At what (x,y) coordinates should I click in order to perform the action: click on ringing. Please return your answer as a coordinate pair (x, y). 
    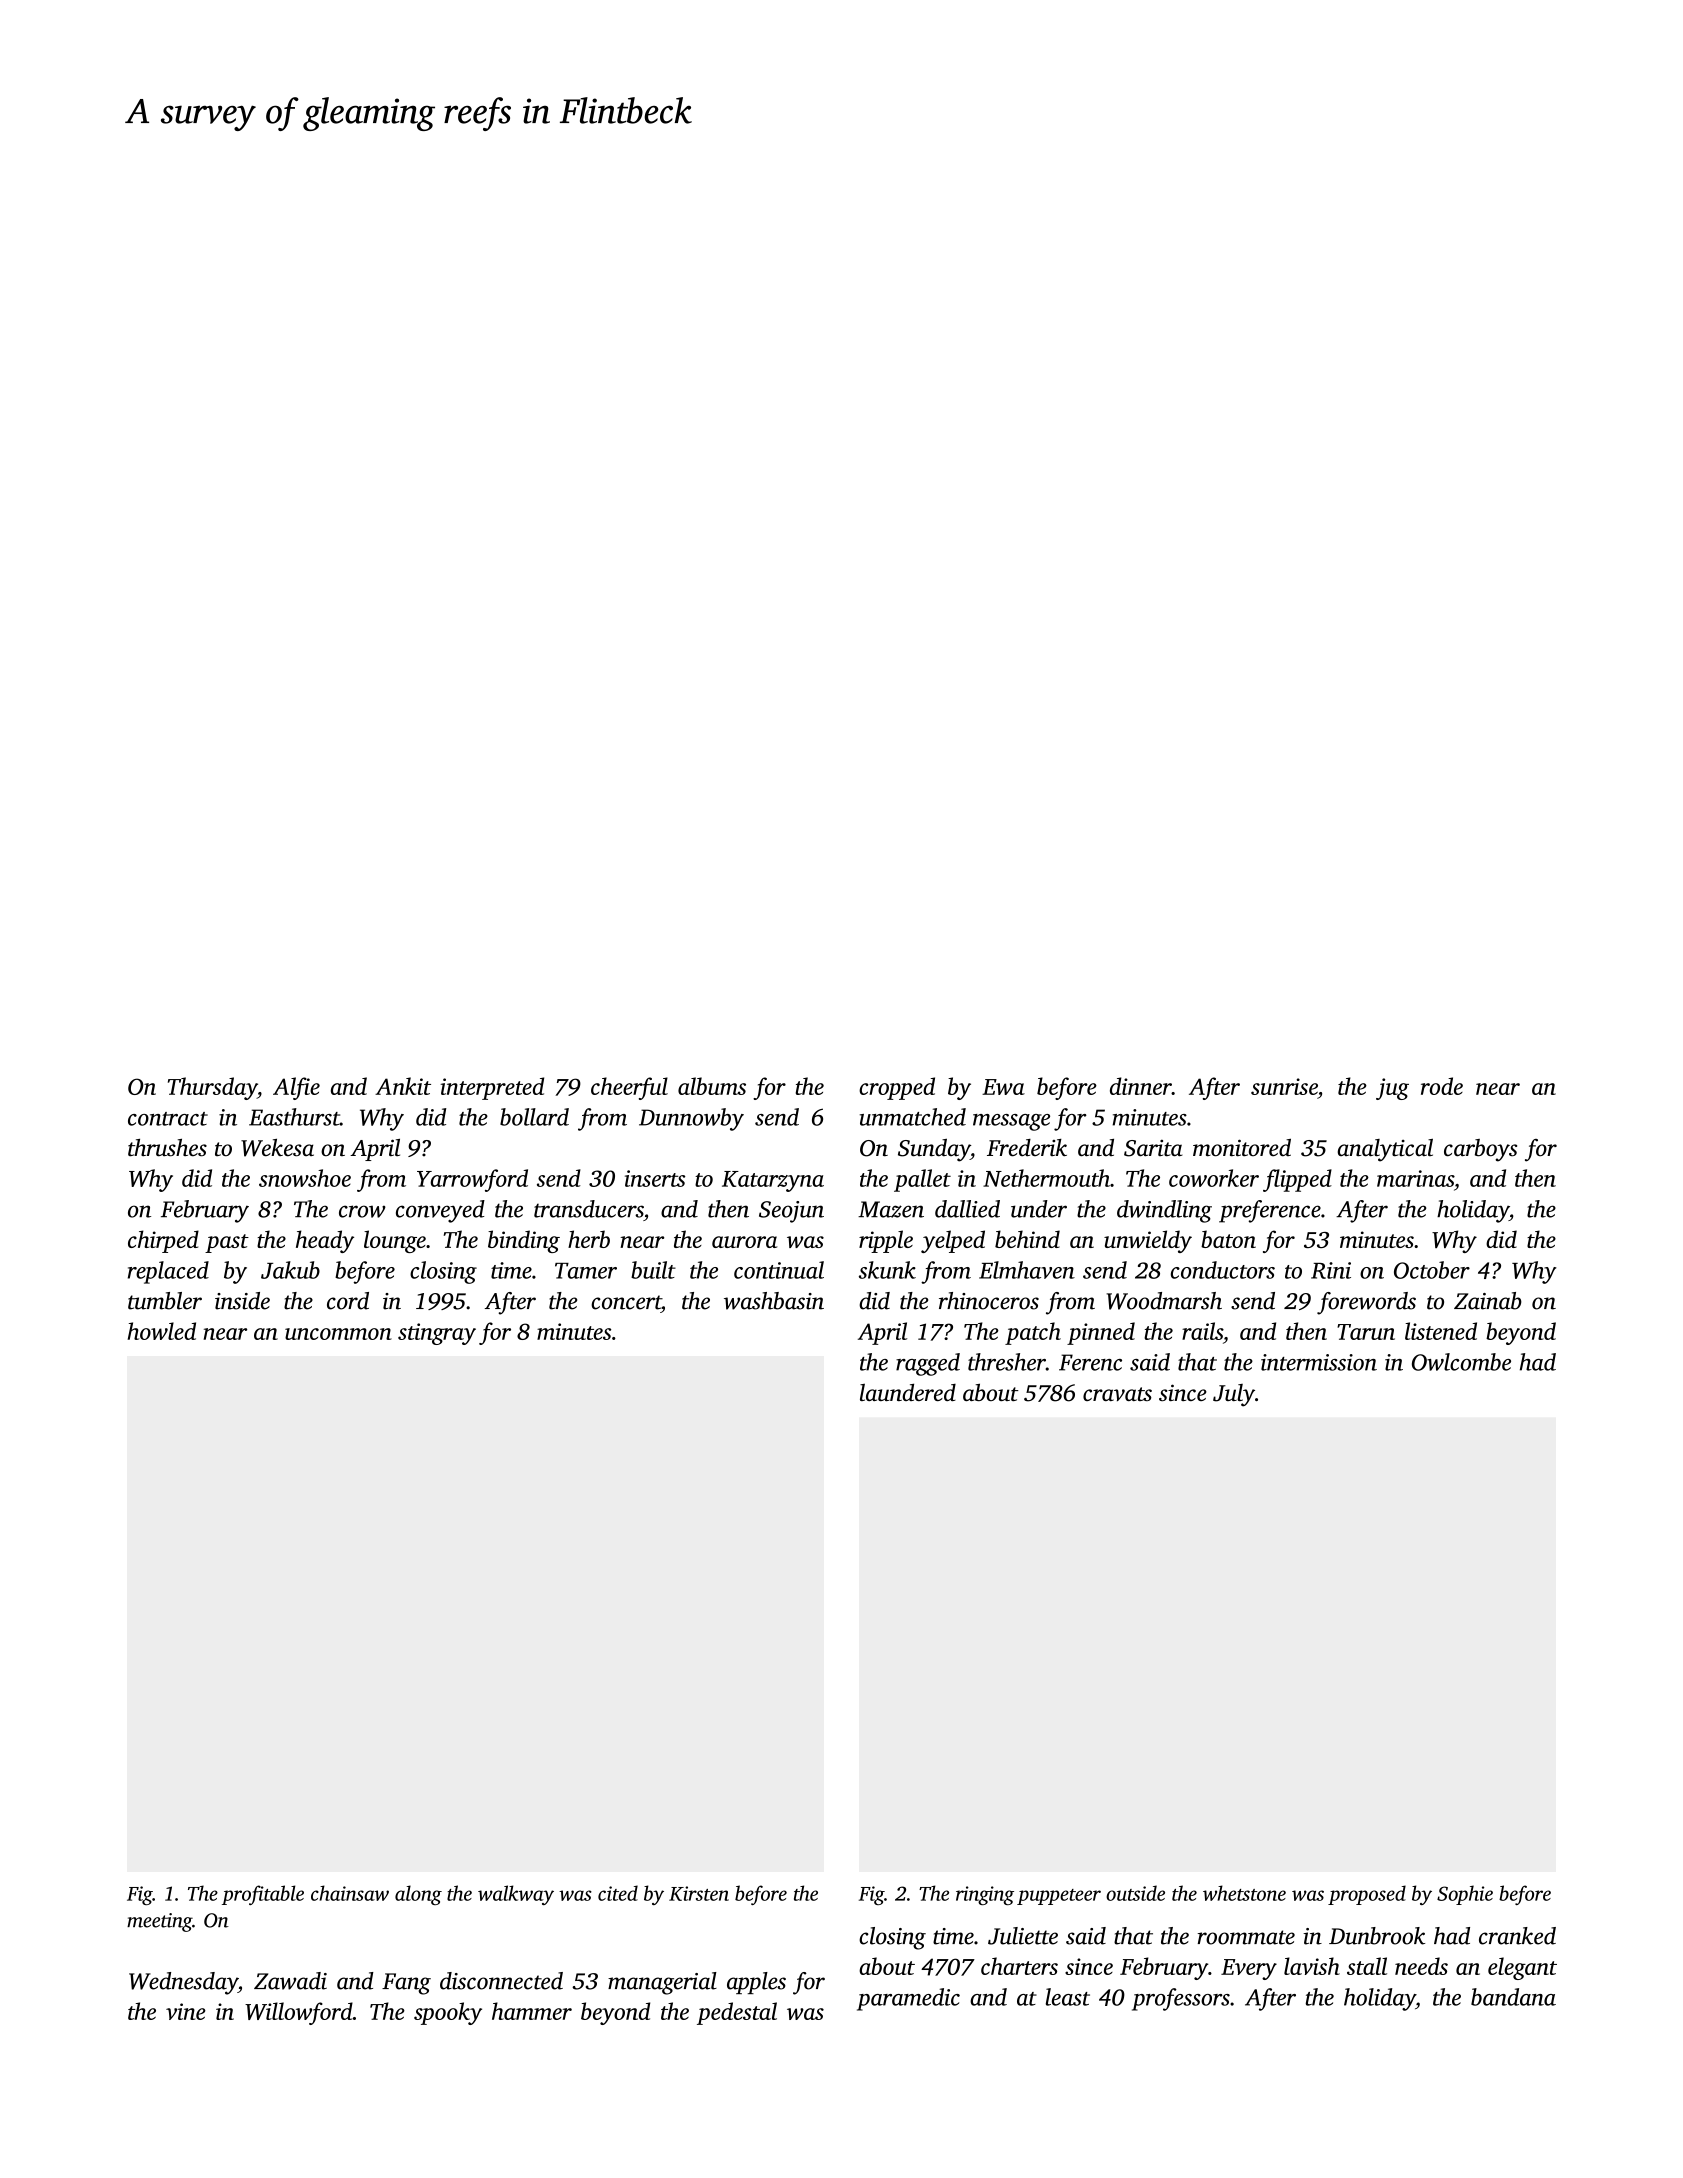
    Looking at the image, I should click on (985, 1895).
